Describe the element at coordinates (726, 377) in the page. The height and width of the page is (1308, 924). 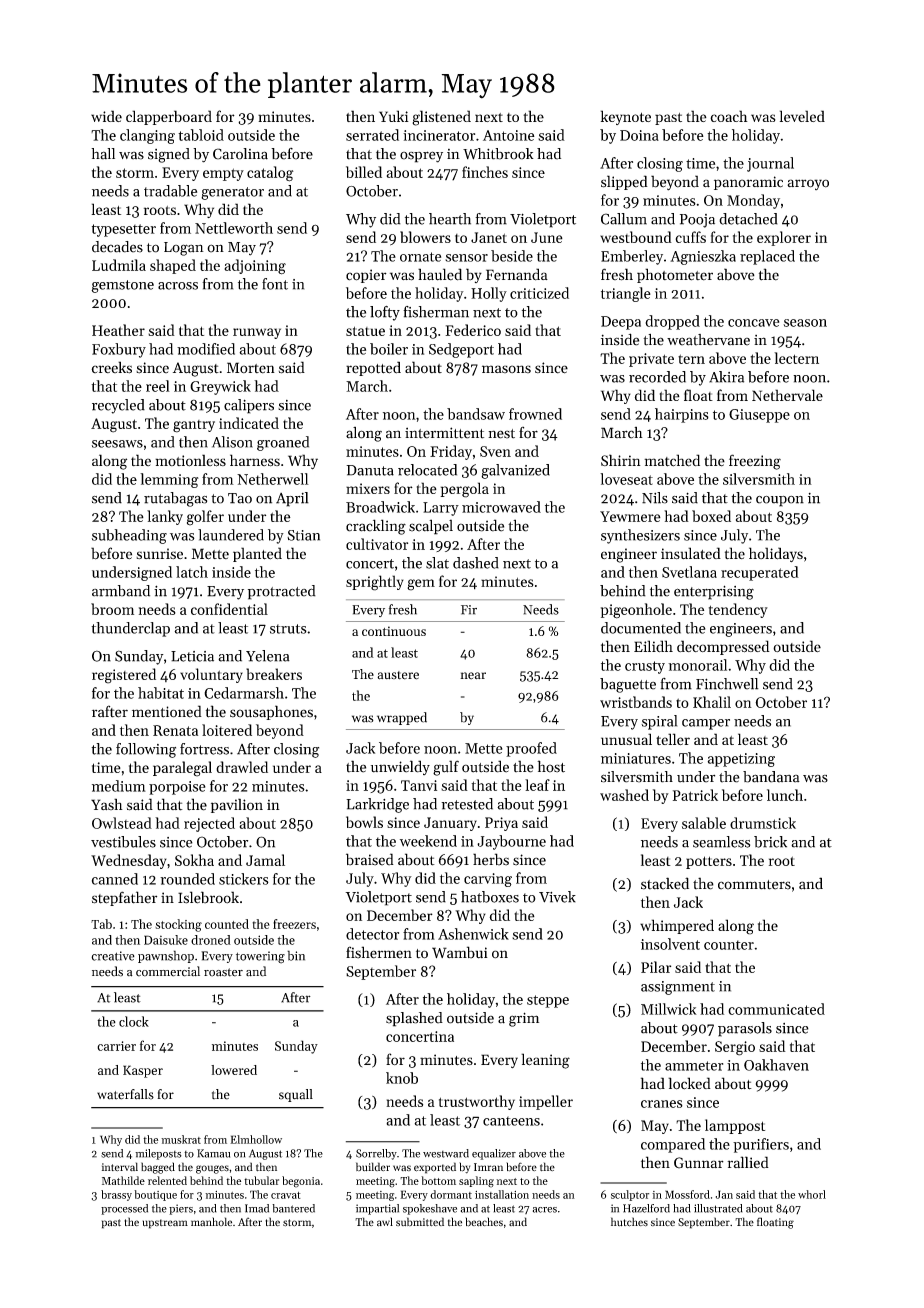
I see `Akira` at that location.
